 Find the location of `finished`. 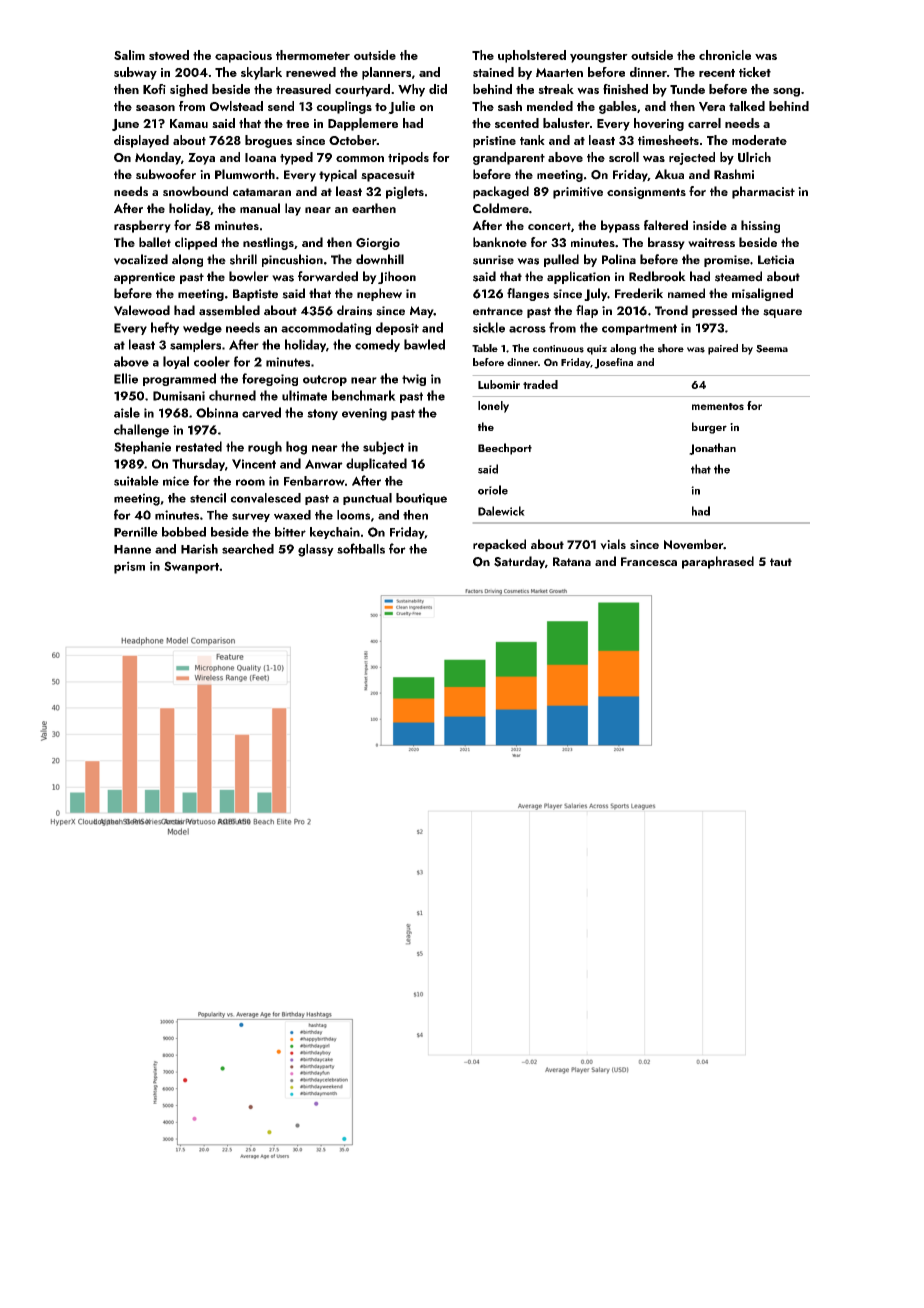

finished is located at coordinates (625, 89).
